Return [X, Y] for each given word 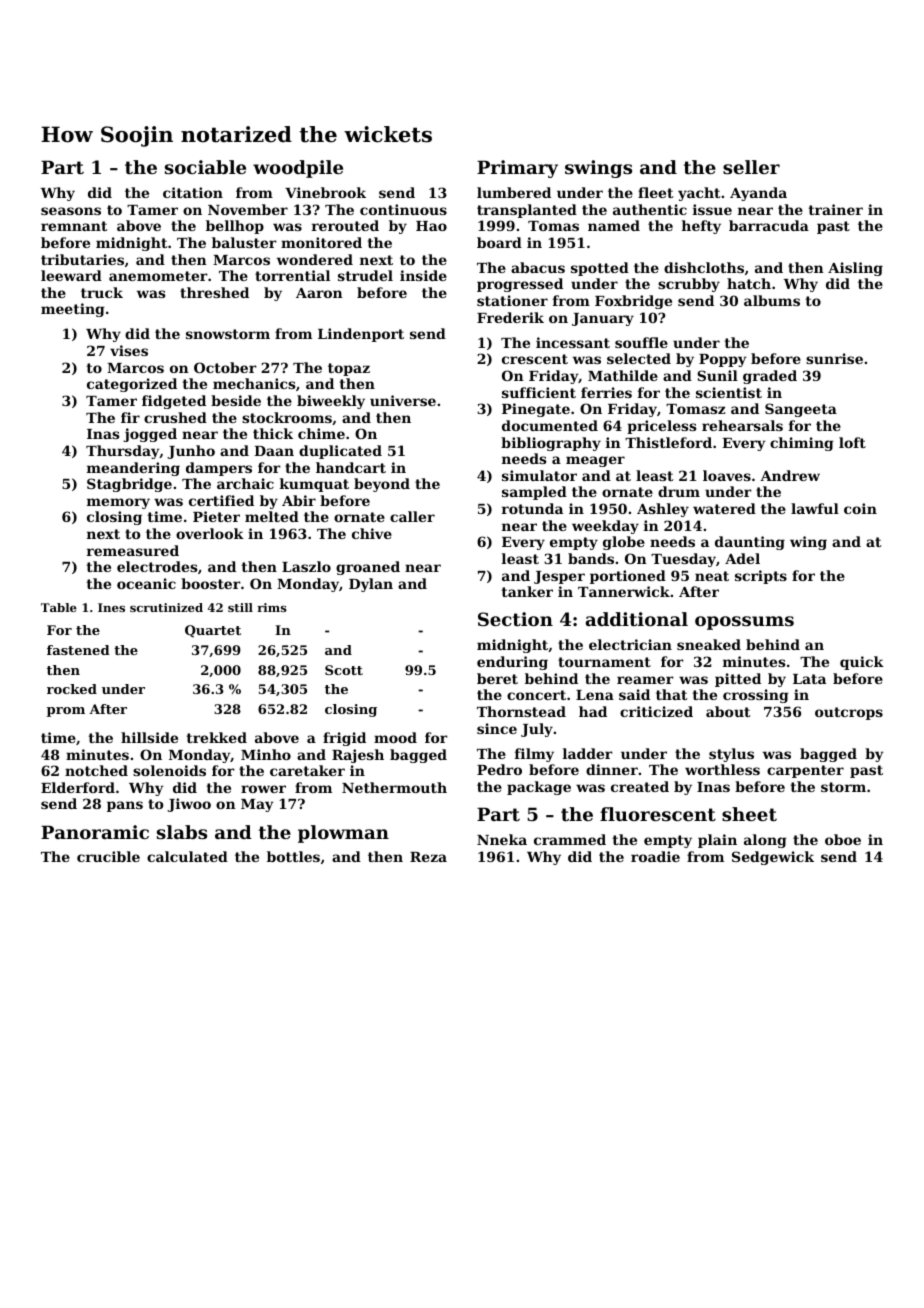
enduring [512, 663]
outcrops [849, 713]
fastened [78, 650]
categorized [132, 385]
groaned [368, 568]
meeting [73, 310]
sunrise [834, 358]
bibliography [551, 444]
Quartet [213, 631]
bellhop [235, 227]
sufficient [539, 392]
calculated [187, 856]
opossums [744, 623]
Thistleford [668, 442]
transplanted [527, 211]
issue [712, 209]
